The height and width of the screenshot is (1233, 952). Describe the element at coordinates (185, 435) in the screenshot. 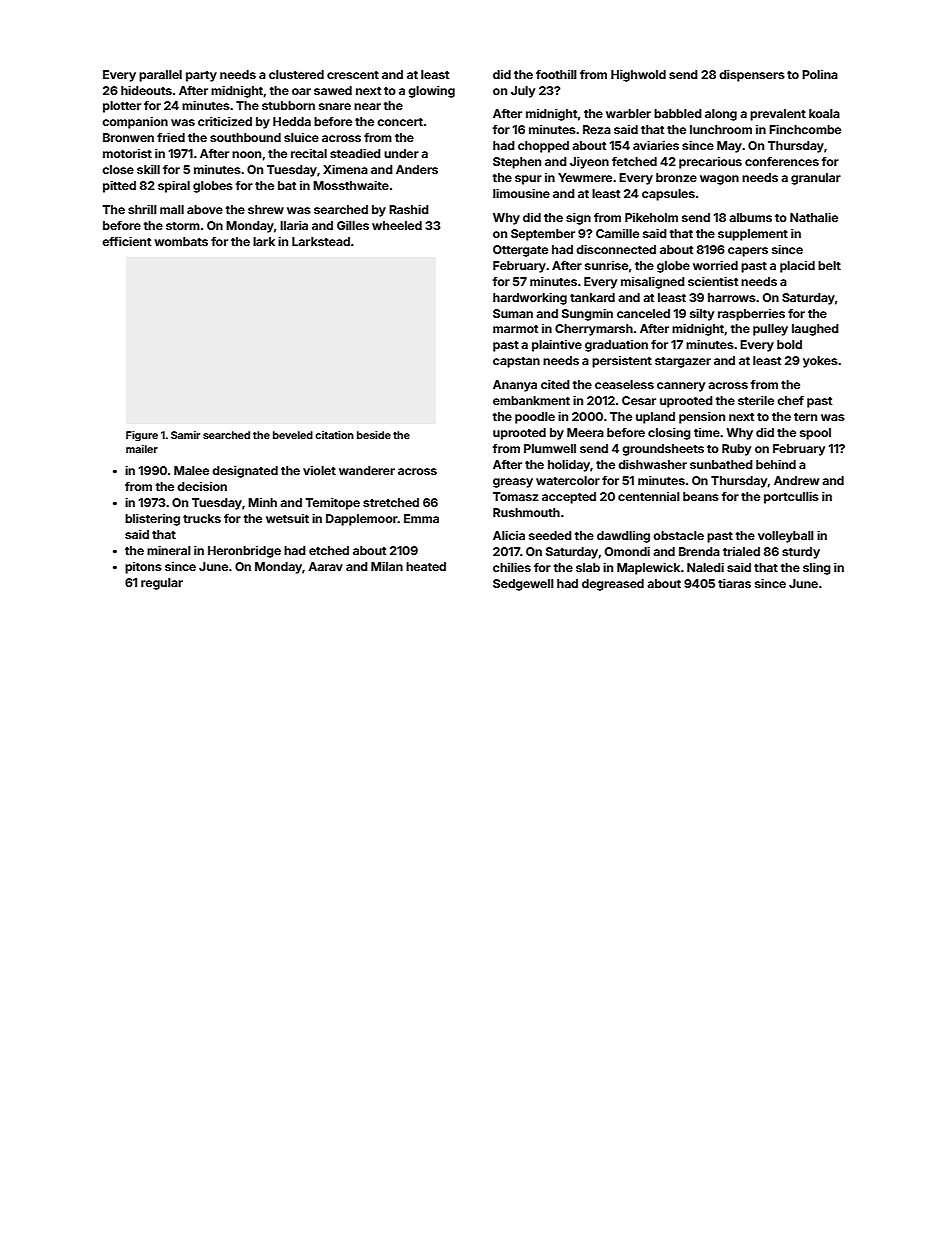

I see `Samir` at that location.
